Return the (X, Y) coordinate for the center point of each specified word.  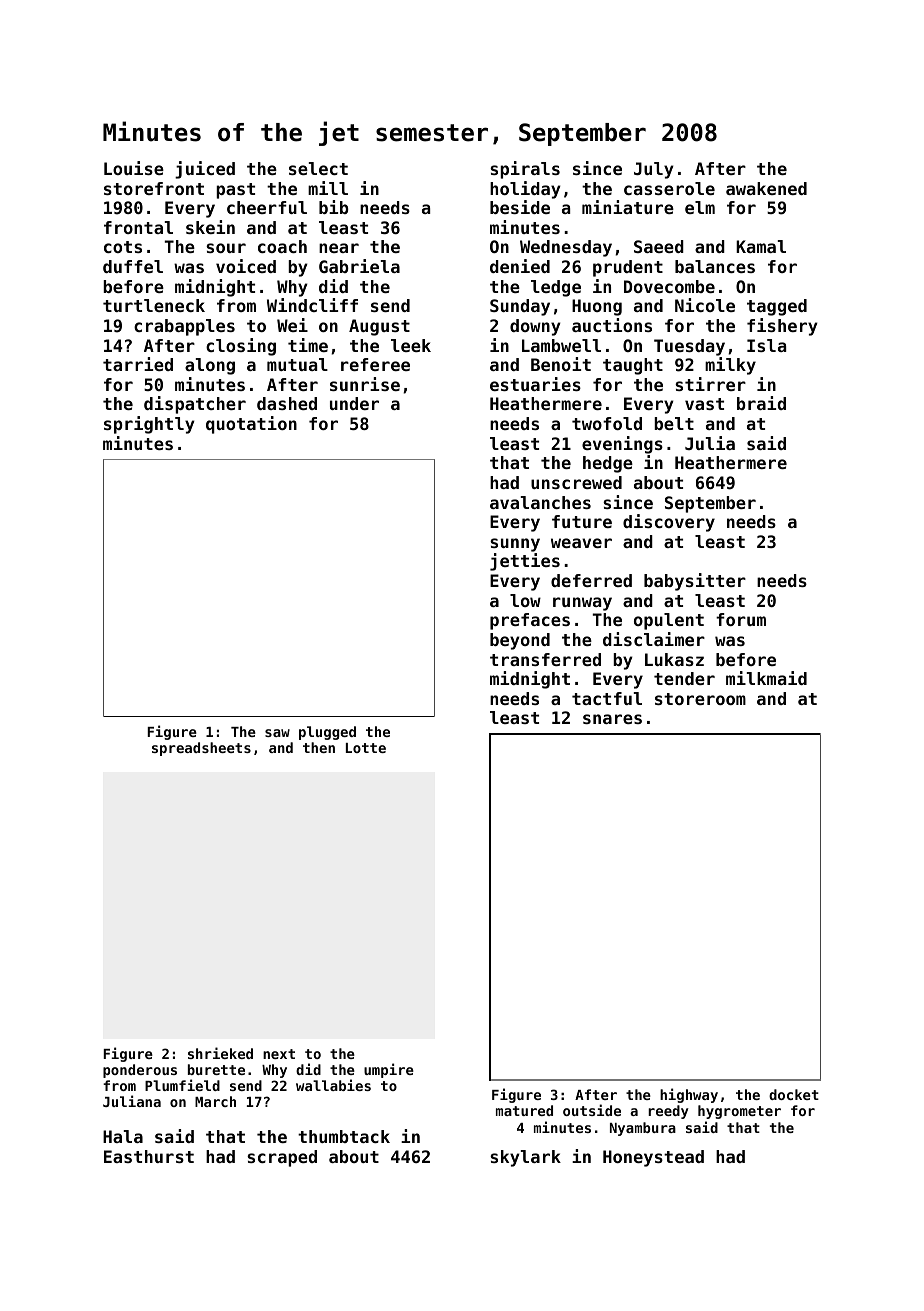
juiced (205, 170)
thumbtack (344, 1136)
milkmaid (766, 678)
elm (700, 207)
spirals (525, 170)
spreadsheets (201, 749)
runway (582, 604)
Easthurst (149, 1156)
